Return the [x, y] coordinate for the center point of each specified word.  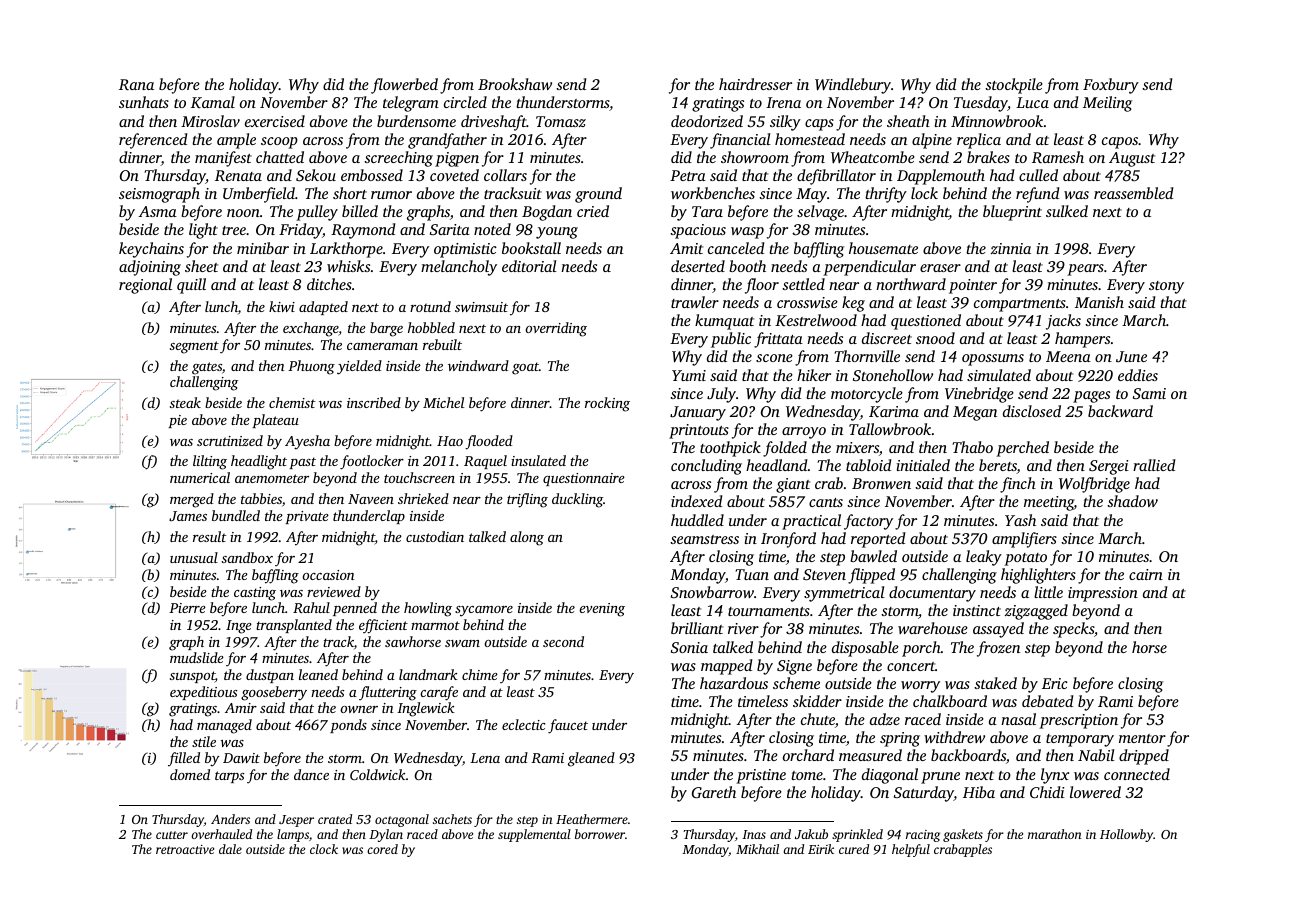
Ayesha [307, 442]
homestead [810, 139]
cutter [172, 835]
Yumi [689, 375]
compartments [1020, 305]
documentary [932, 594]
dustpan [270, 676]
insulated [538, 460]
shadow [1132, 501]
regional [145, 286]
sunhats [144, 102]
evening [602, 610]
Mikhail [757, 849]
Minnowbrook [997, 121]
